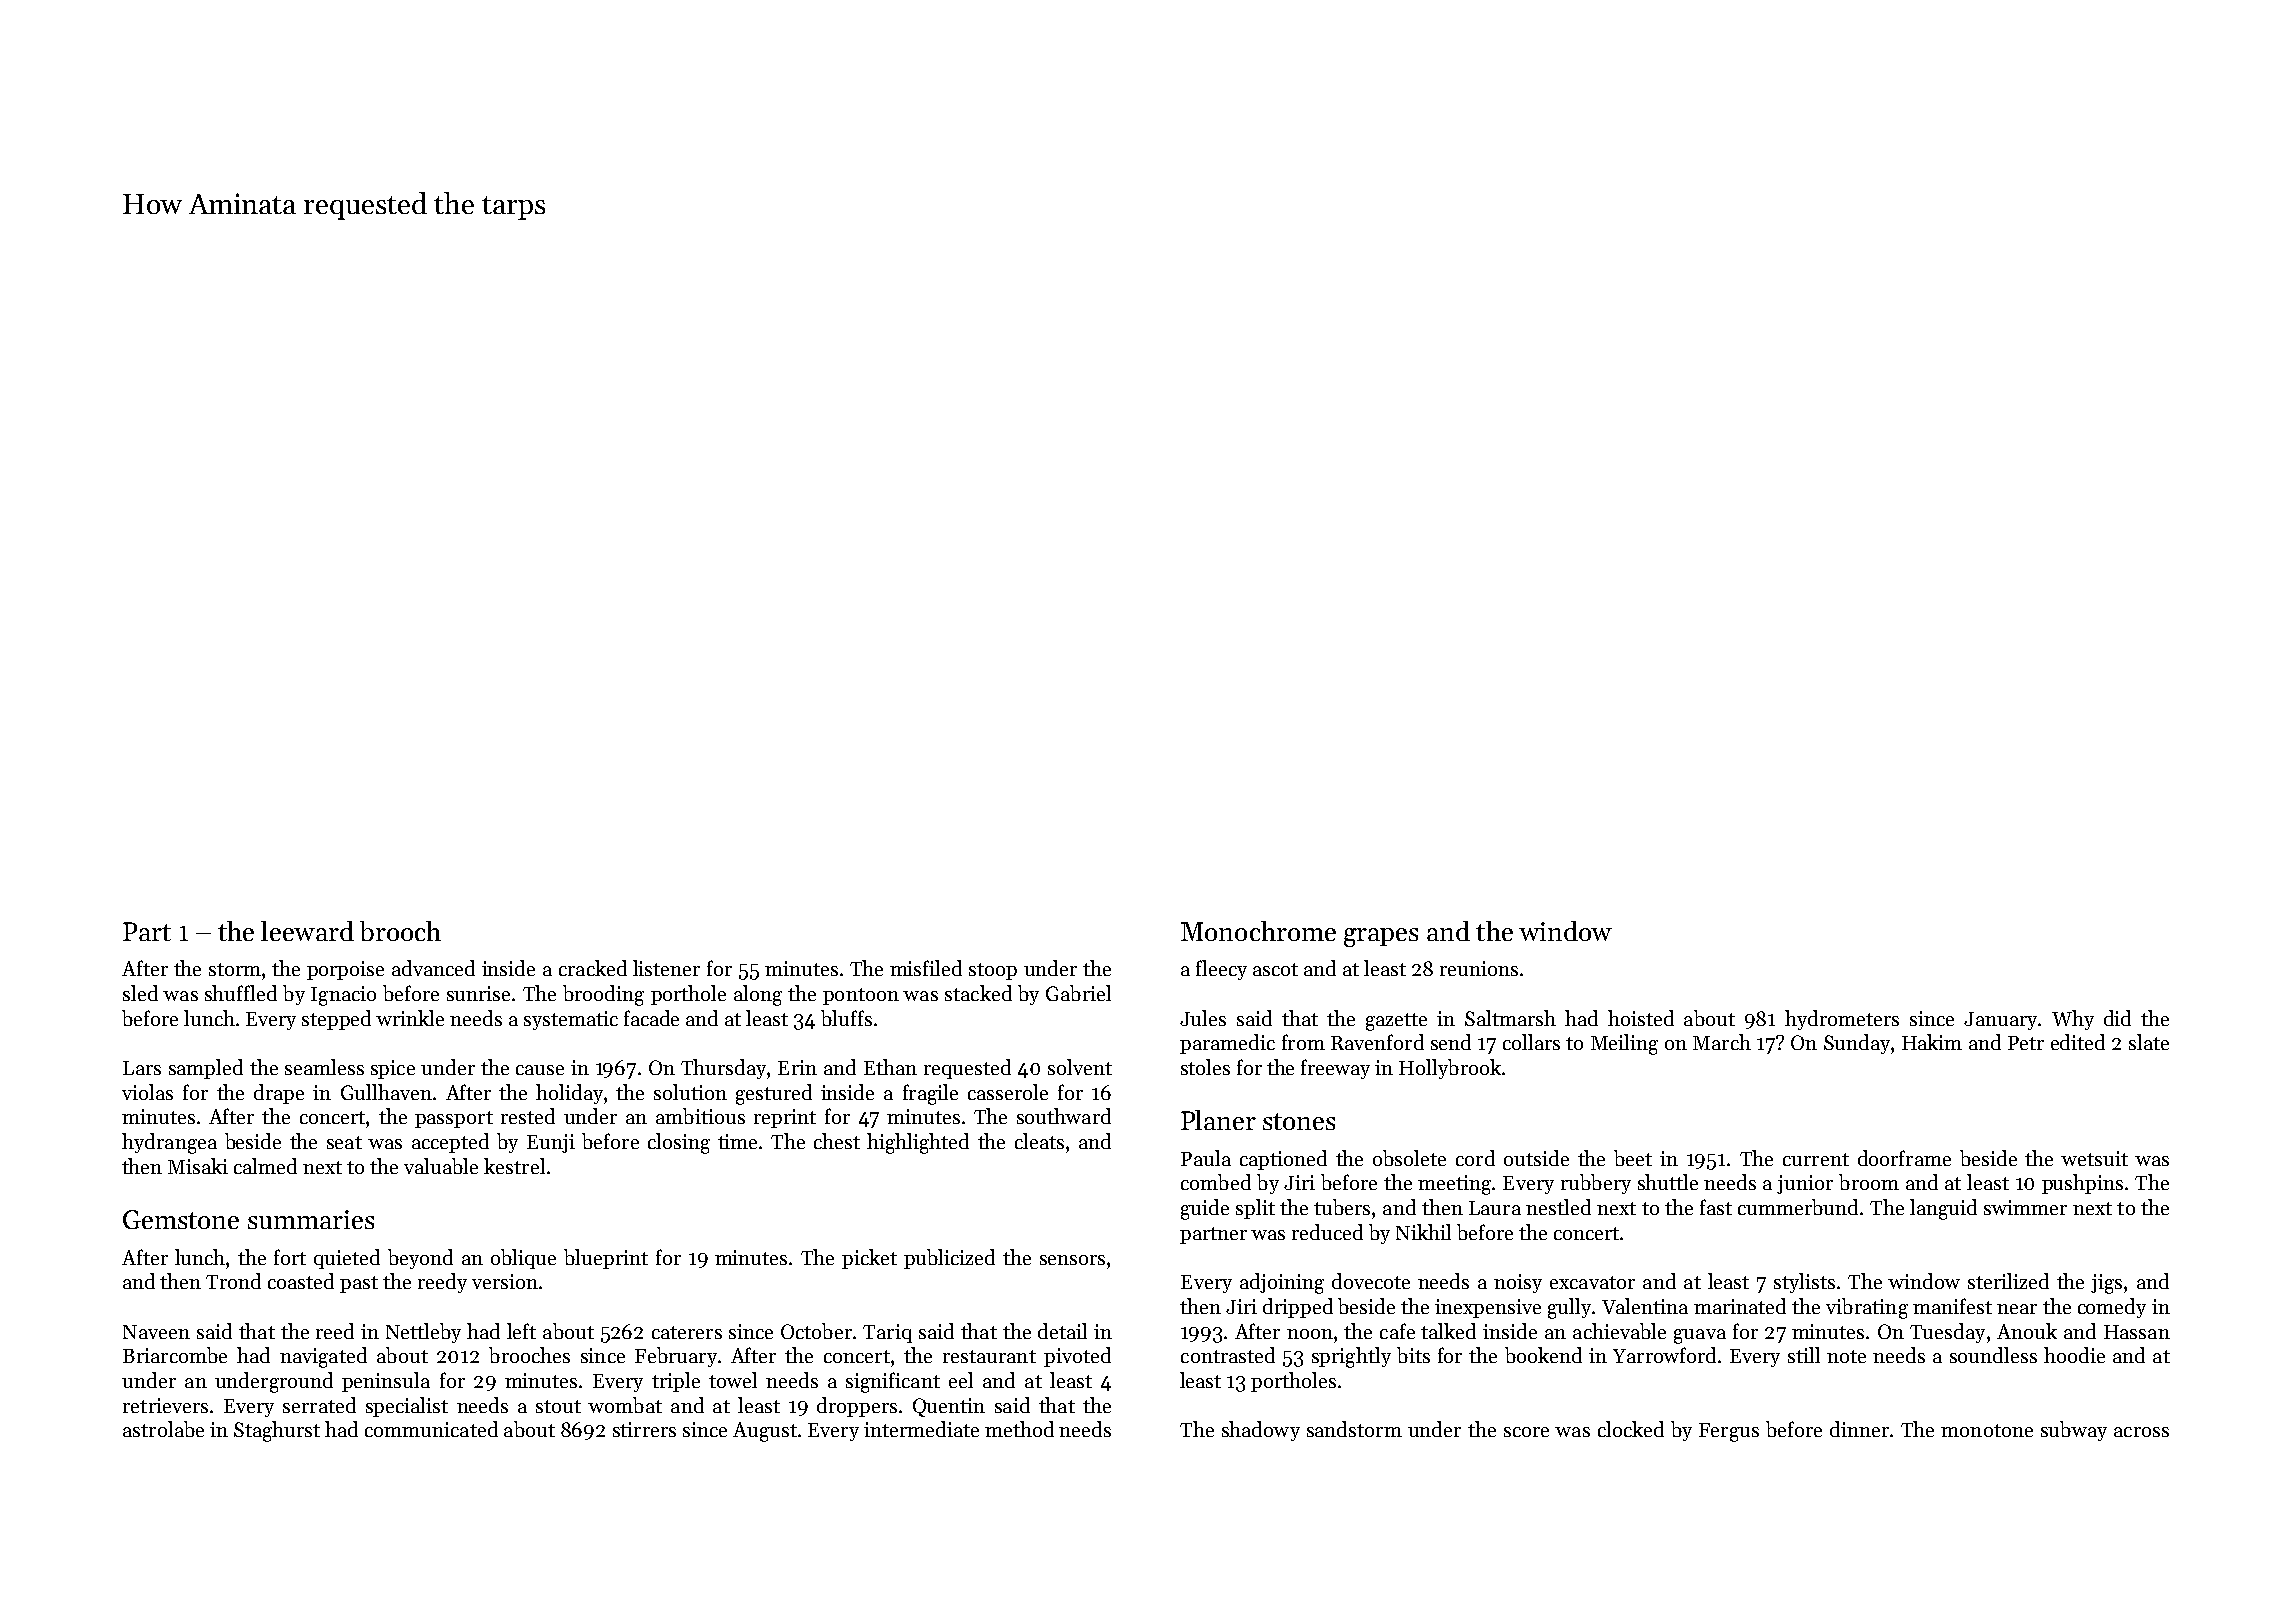  I want to click on beet, so click(1633, 1158).
